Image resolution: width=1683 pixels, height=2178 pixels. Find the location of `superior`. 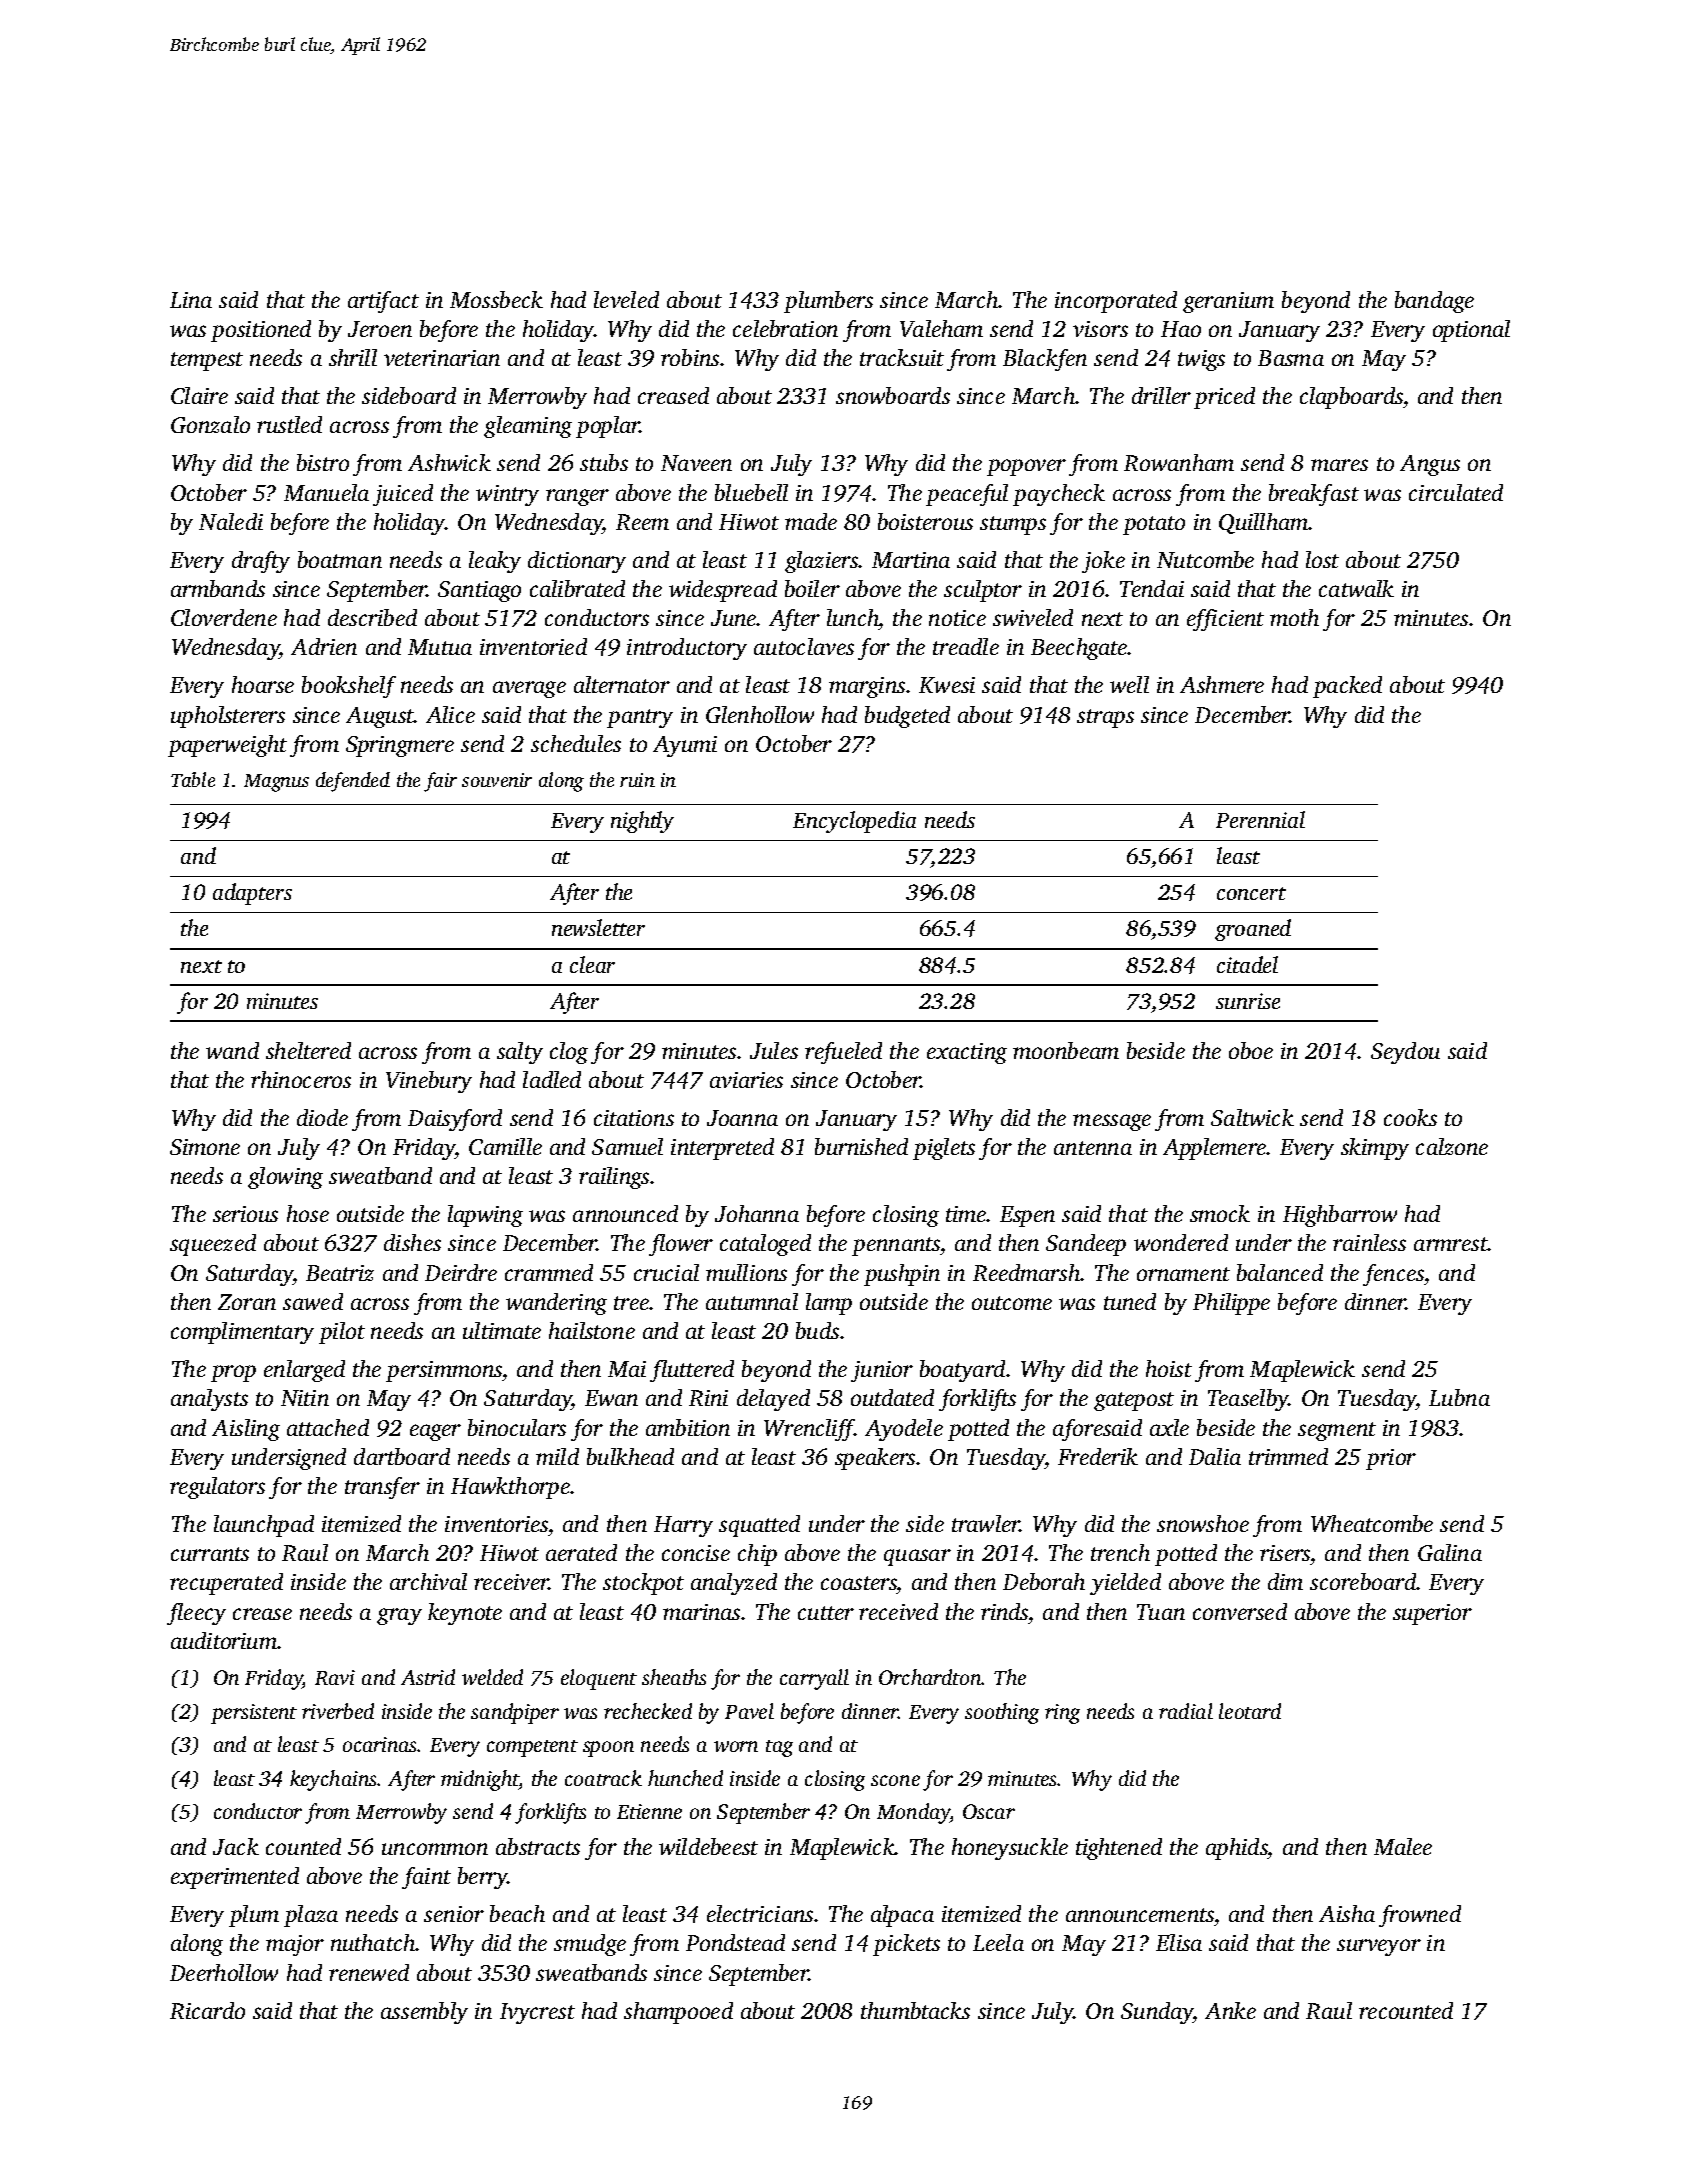

superior is located at coordinates (1432, 1614).
